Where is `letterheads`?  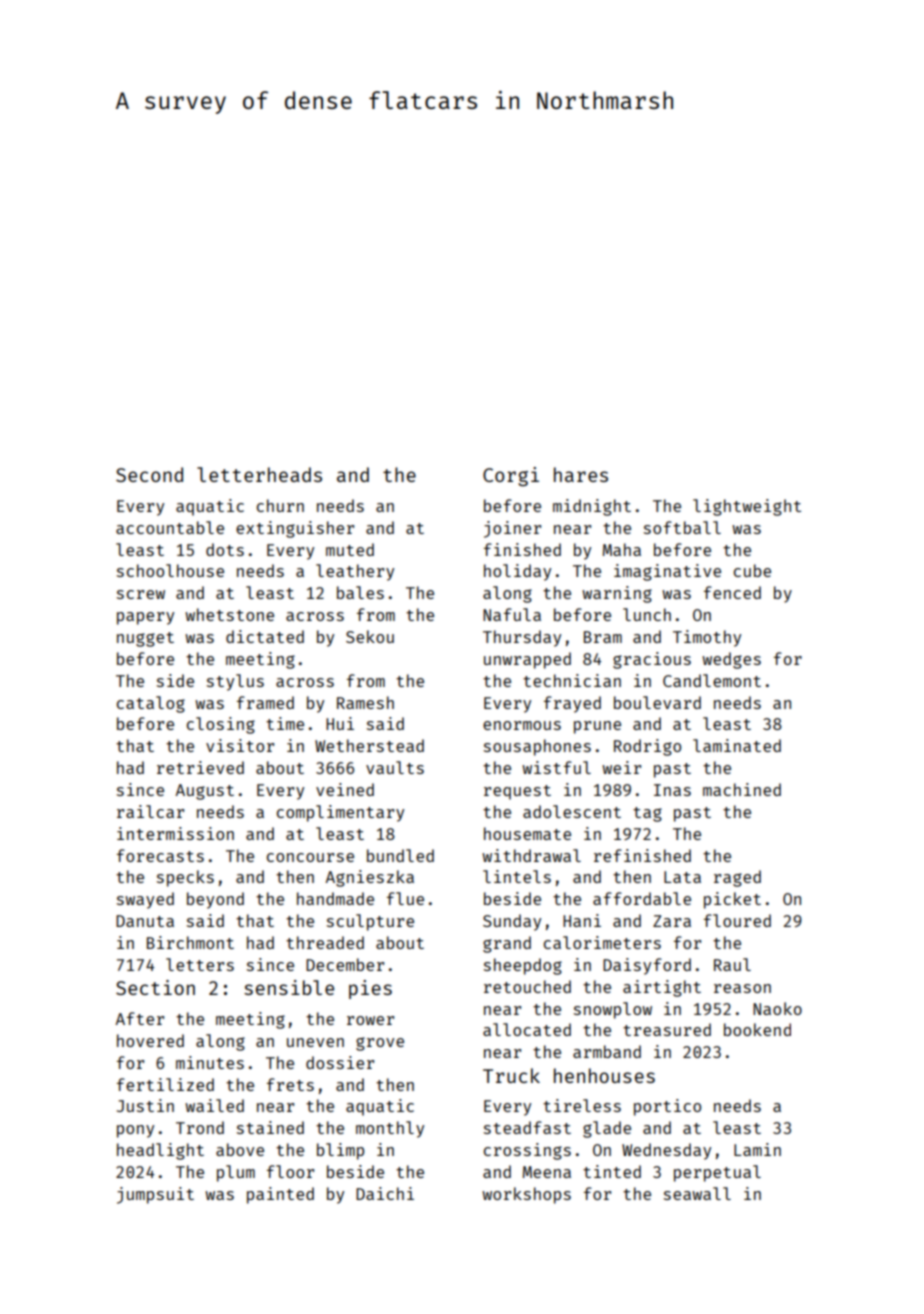 letterheads is located at coordinates (259, 474).
